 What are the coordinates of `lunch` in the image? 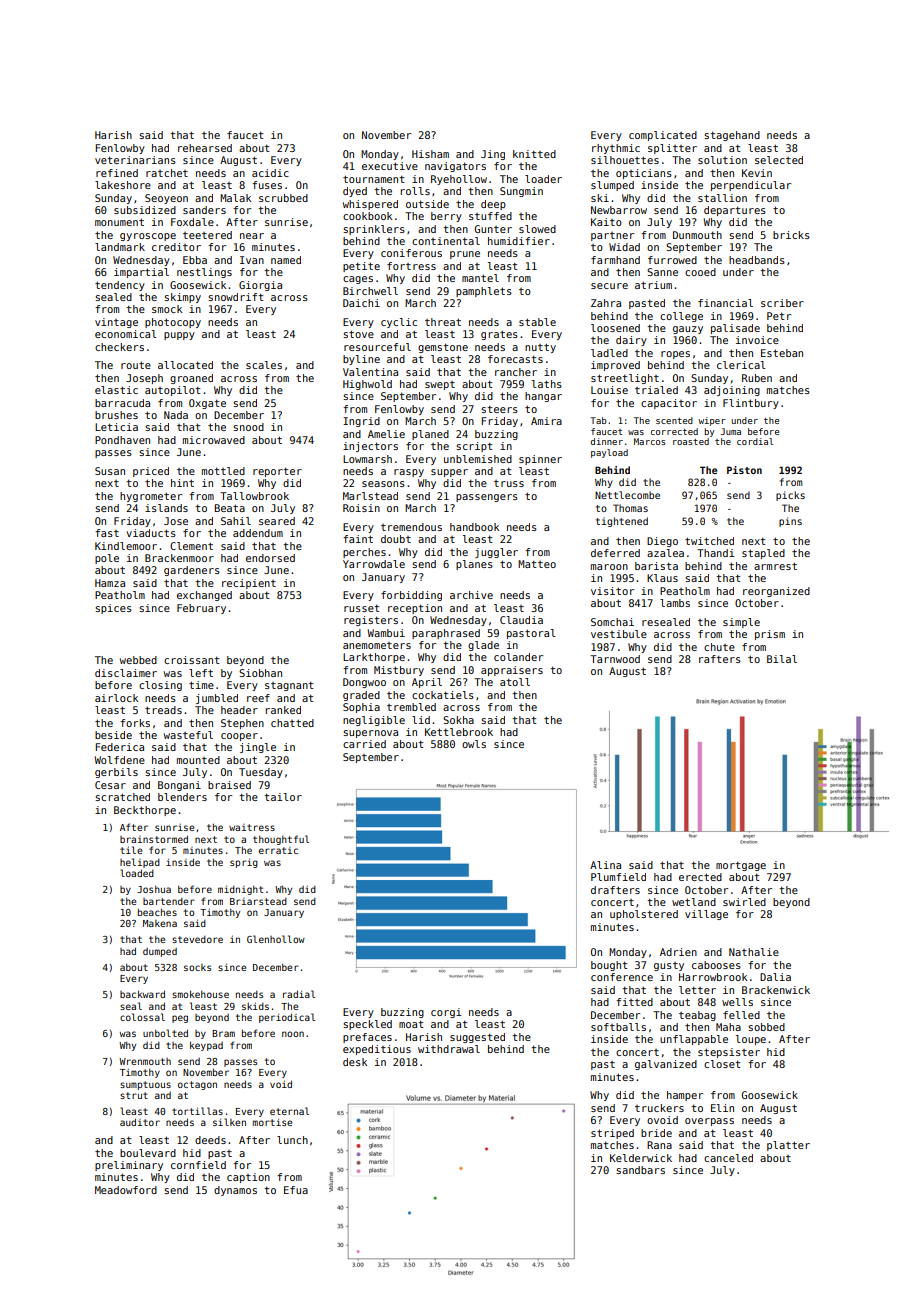 It's located at (292, 1140).
